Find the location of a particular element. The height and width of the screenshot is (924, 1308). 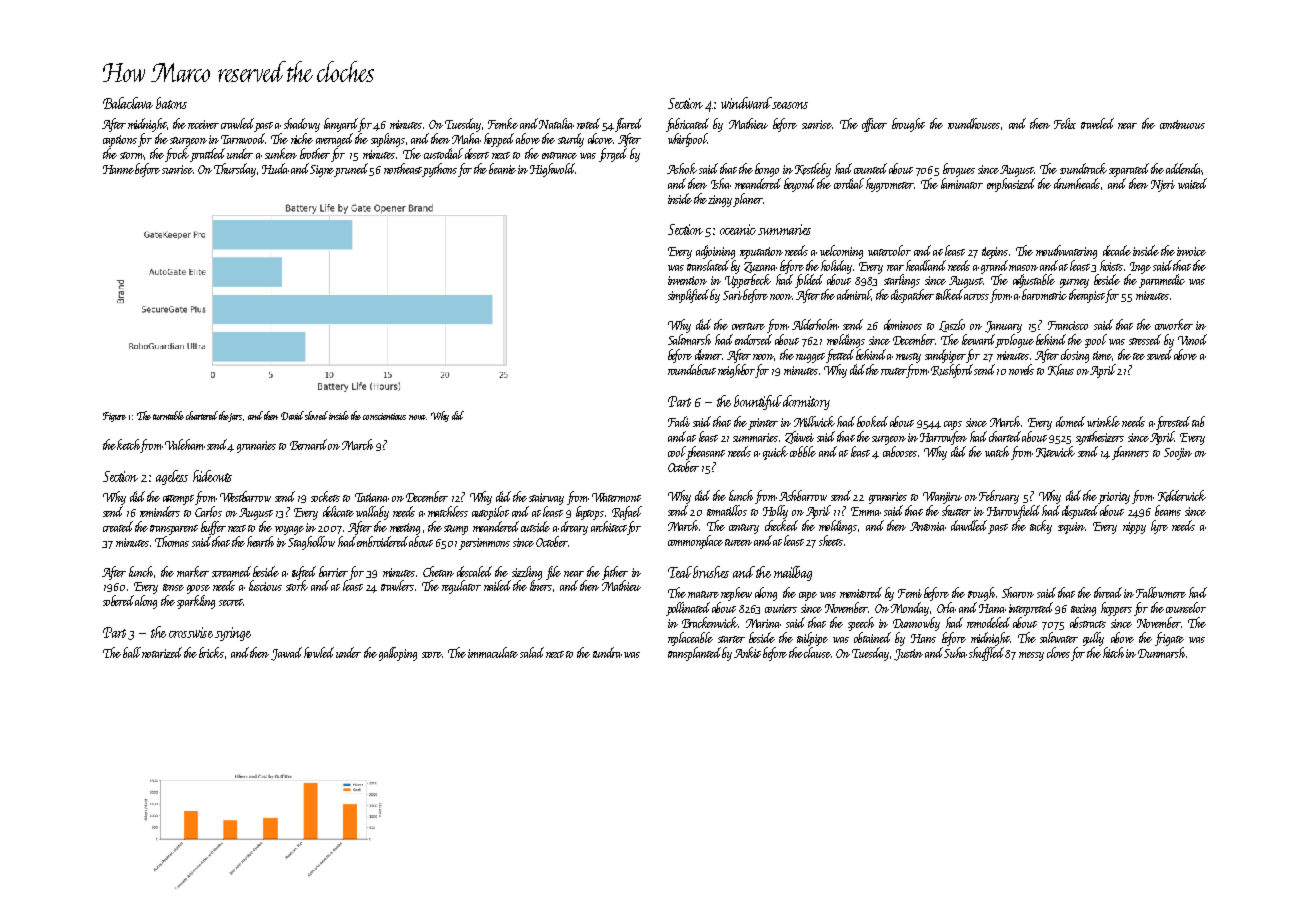

remodeled is located at coordinates (988, 622).
